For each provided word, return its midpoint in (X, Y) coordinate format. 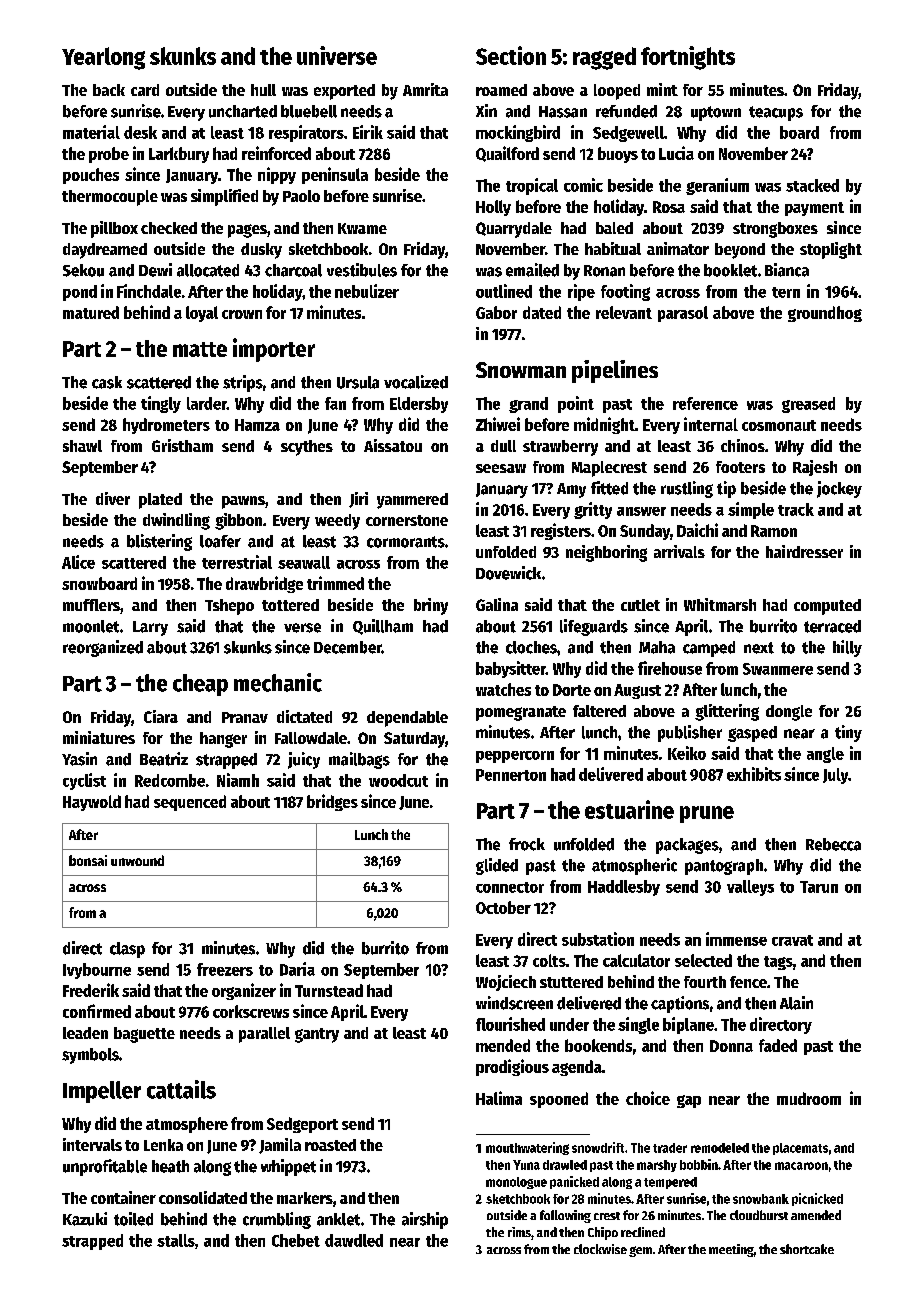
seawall (304, 562)
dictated (304, 716)
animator (678, 248)
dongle (789, 713)
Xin (486, 110)
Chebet (296, 1240)
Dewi (155, 270)
